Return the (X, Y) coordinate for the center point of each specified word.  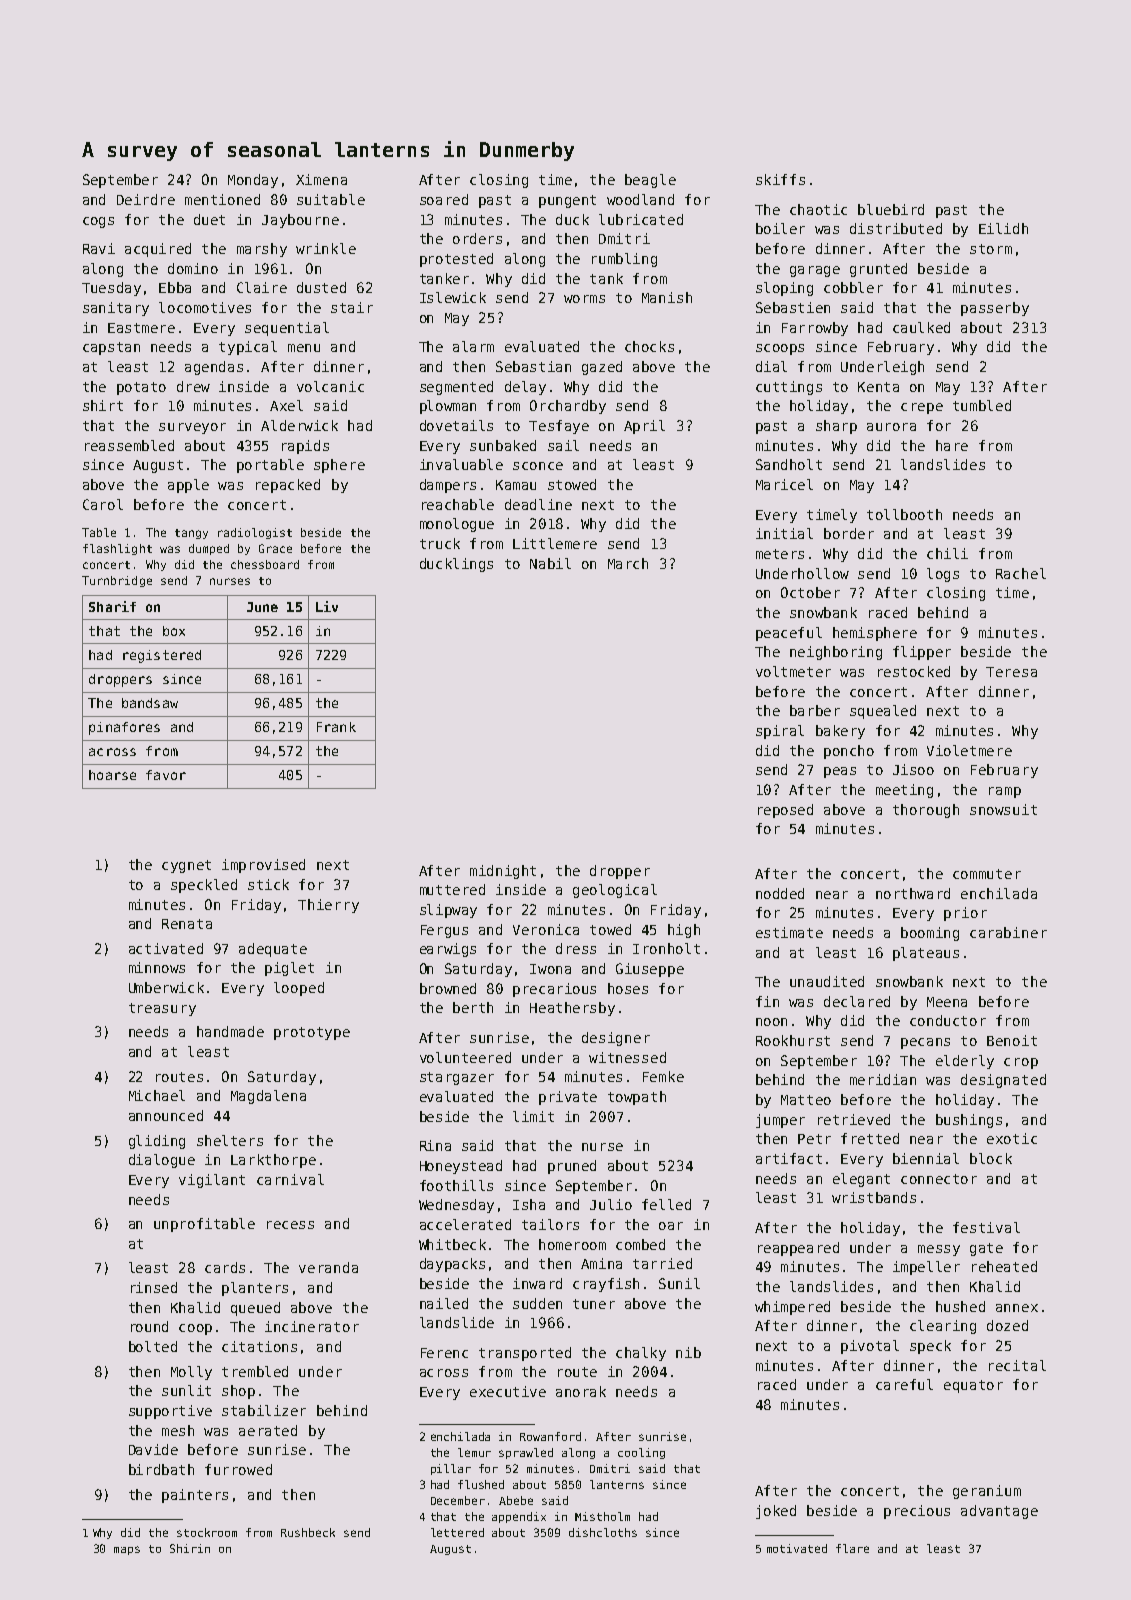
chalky (641, 1354)
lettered (457, 1532)
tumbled (982, 405)
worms (584, 299)
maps (127, 1550)
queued (255, 1309)
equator (973, 1386)
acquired (158, 250)
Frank (336, 727)
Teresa (1011, 672)
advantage (999, 1512)
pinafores (124, 728)
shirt (103, 405)
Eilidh (1003, 228)
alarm (473, 346)
